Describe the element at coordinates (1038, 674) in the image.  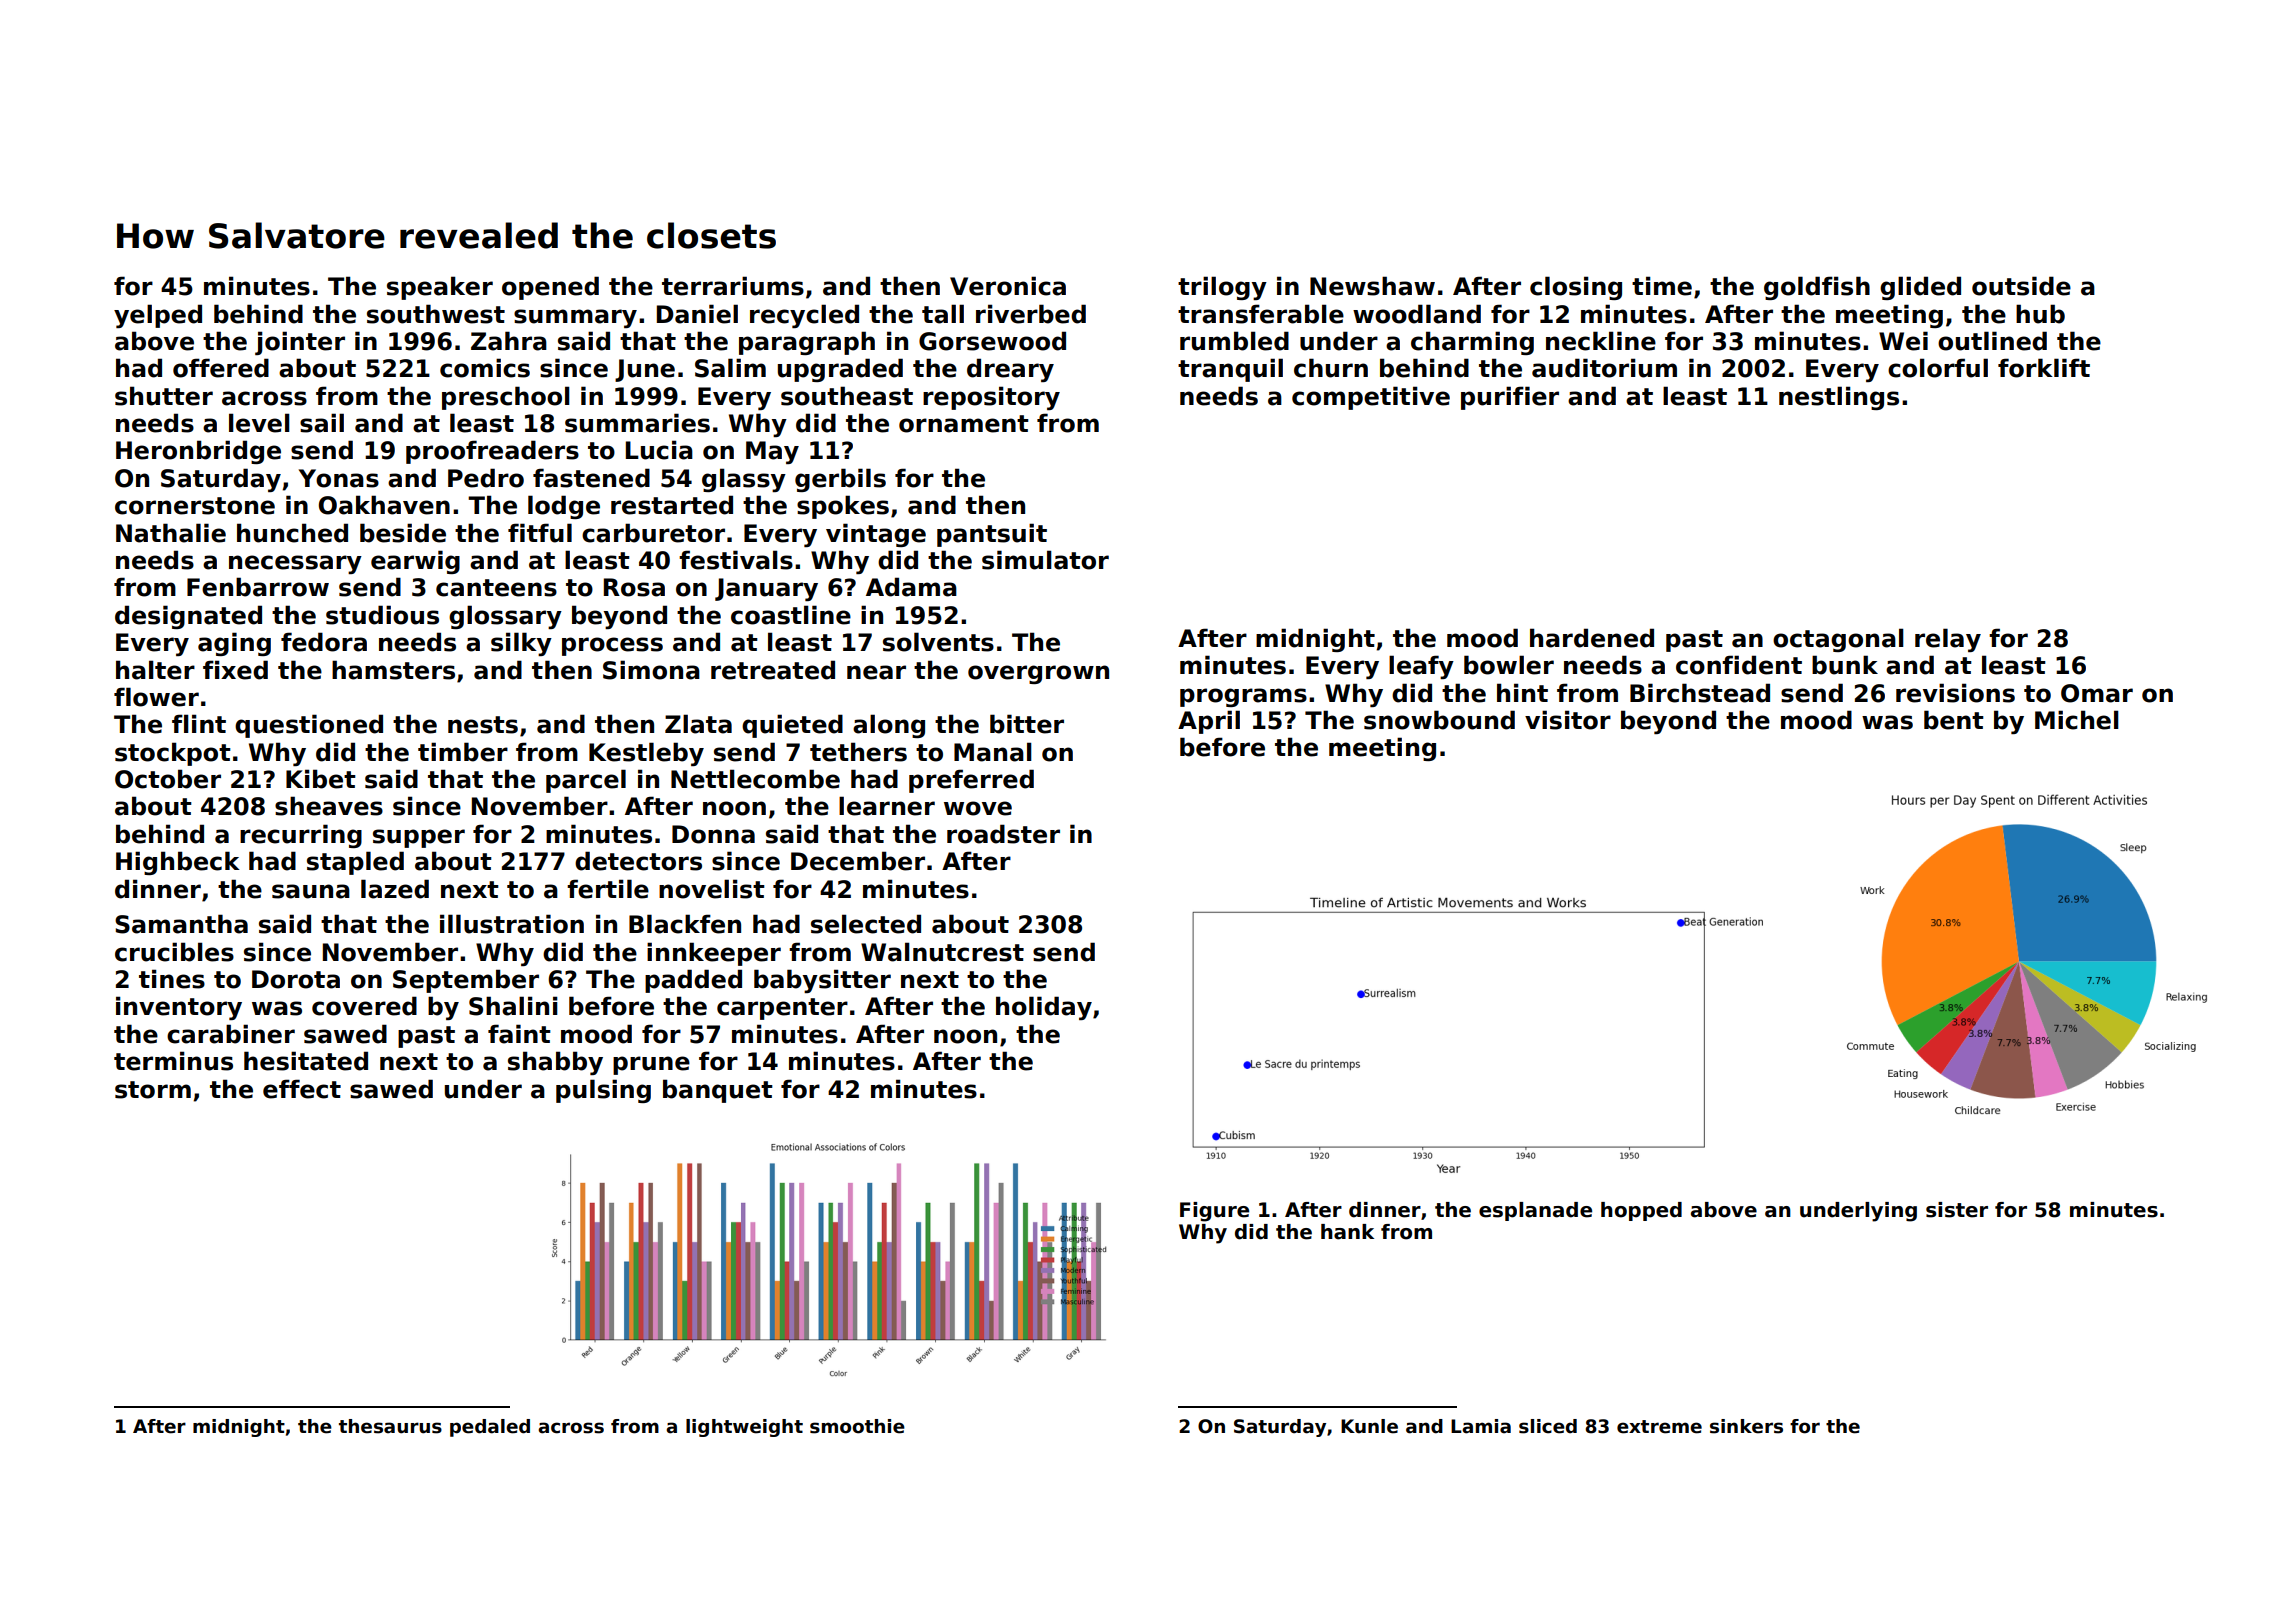
I see `overgrown` at that location.
